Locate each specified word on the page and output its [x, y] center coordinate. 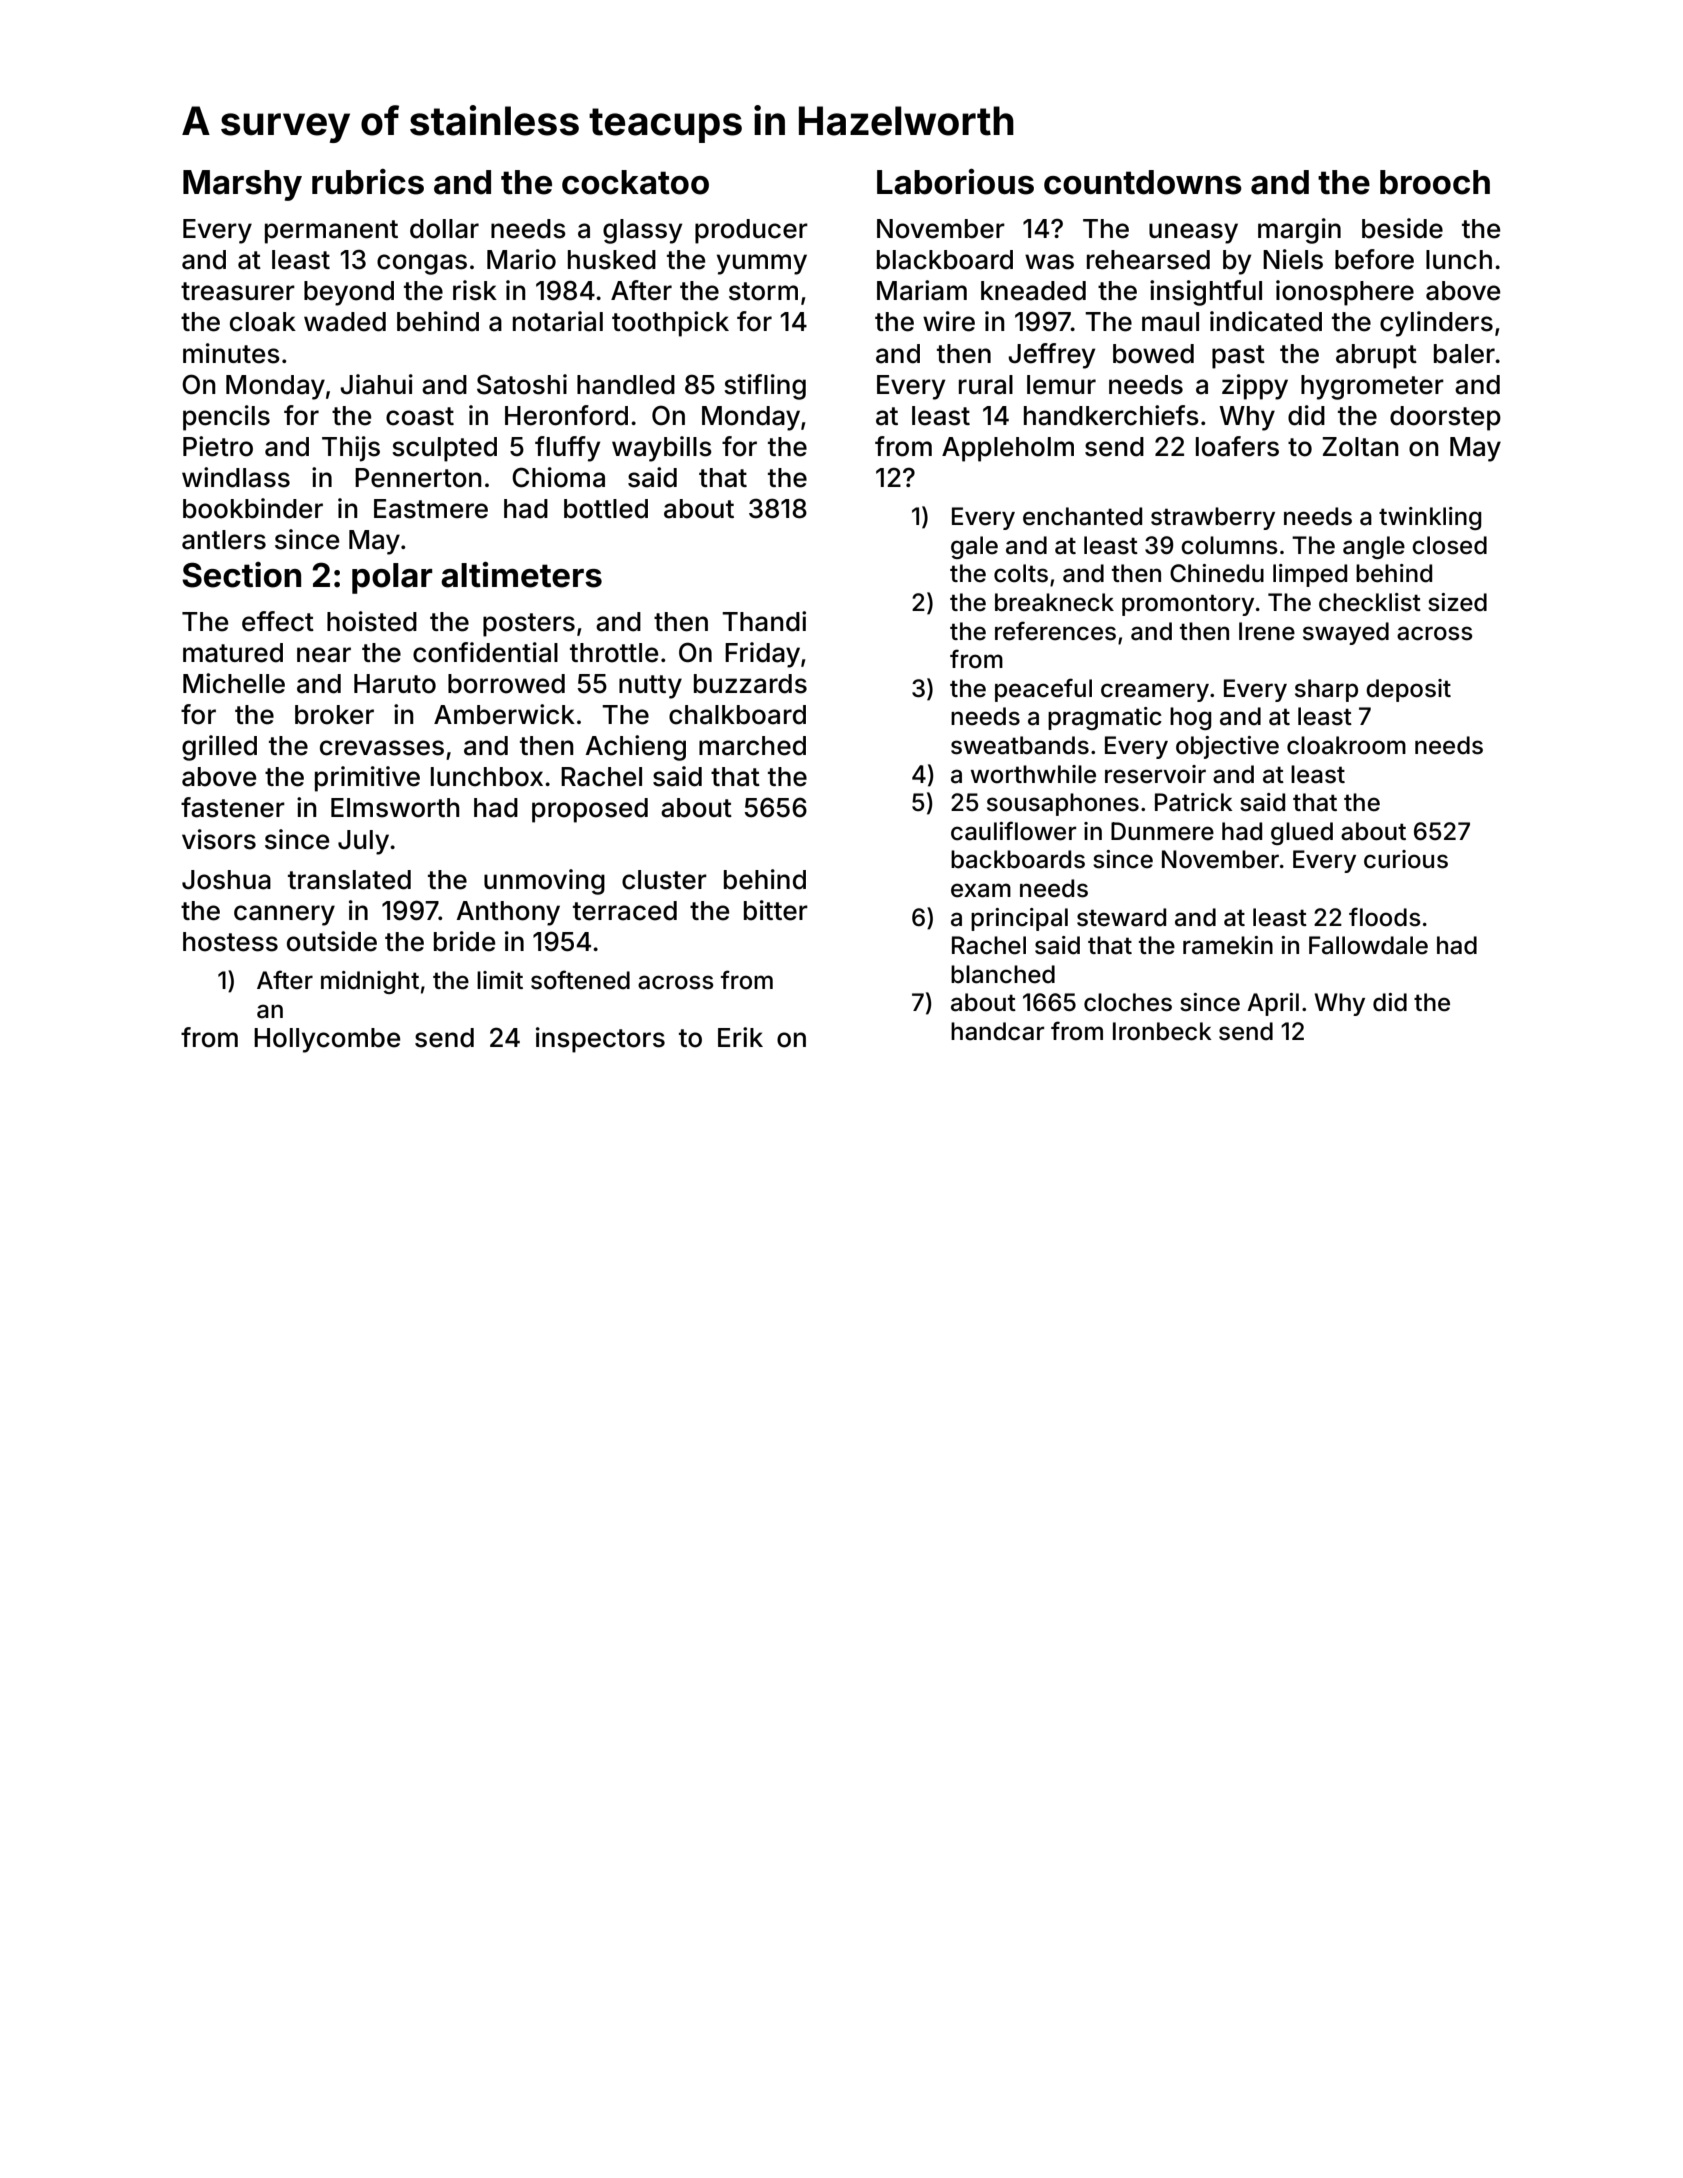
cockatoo [635, 182]
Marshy [242, 185]
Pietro [218, 446]
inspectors [600, 1040]
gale [974, 547]
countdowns [1143, 182]
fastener [233, 807]
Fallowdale [1368, 945]
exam [981, 890]
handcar [997, 1031]
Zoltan [1360, 447]
